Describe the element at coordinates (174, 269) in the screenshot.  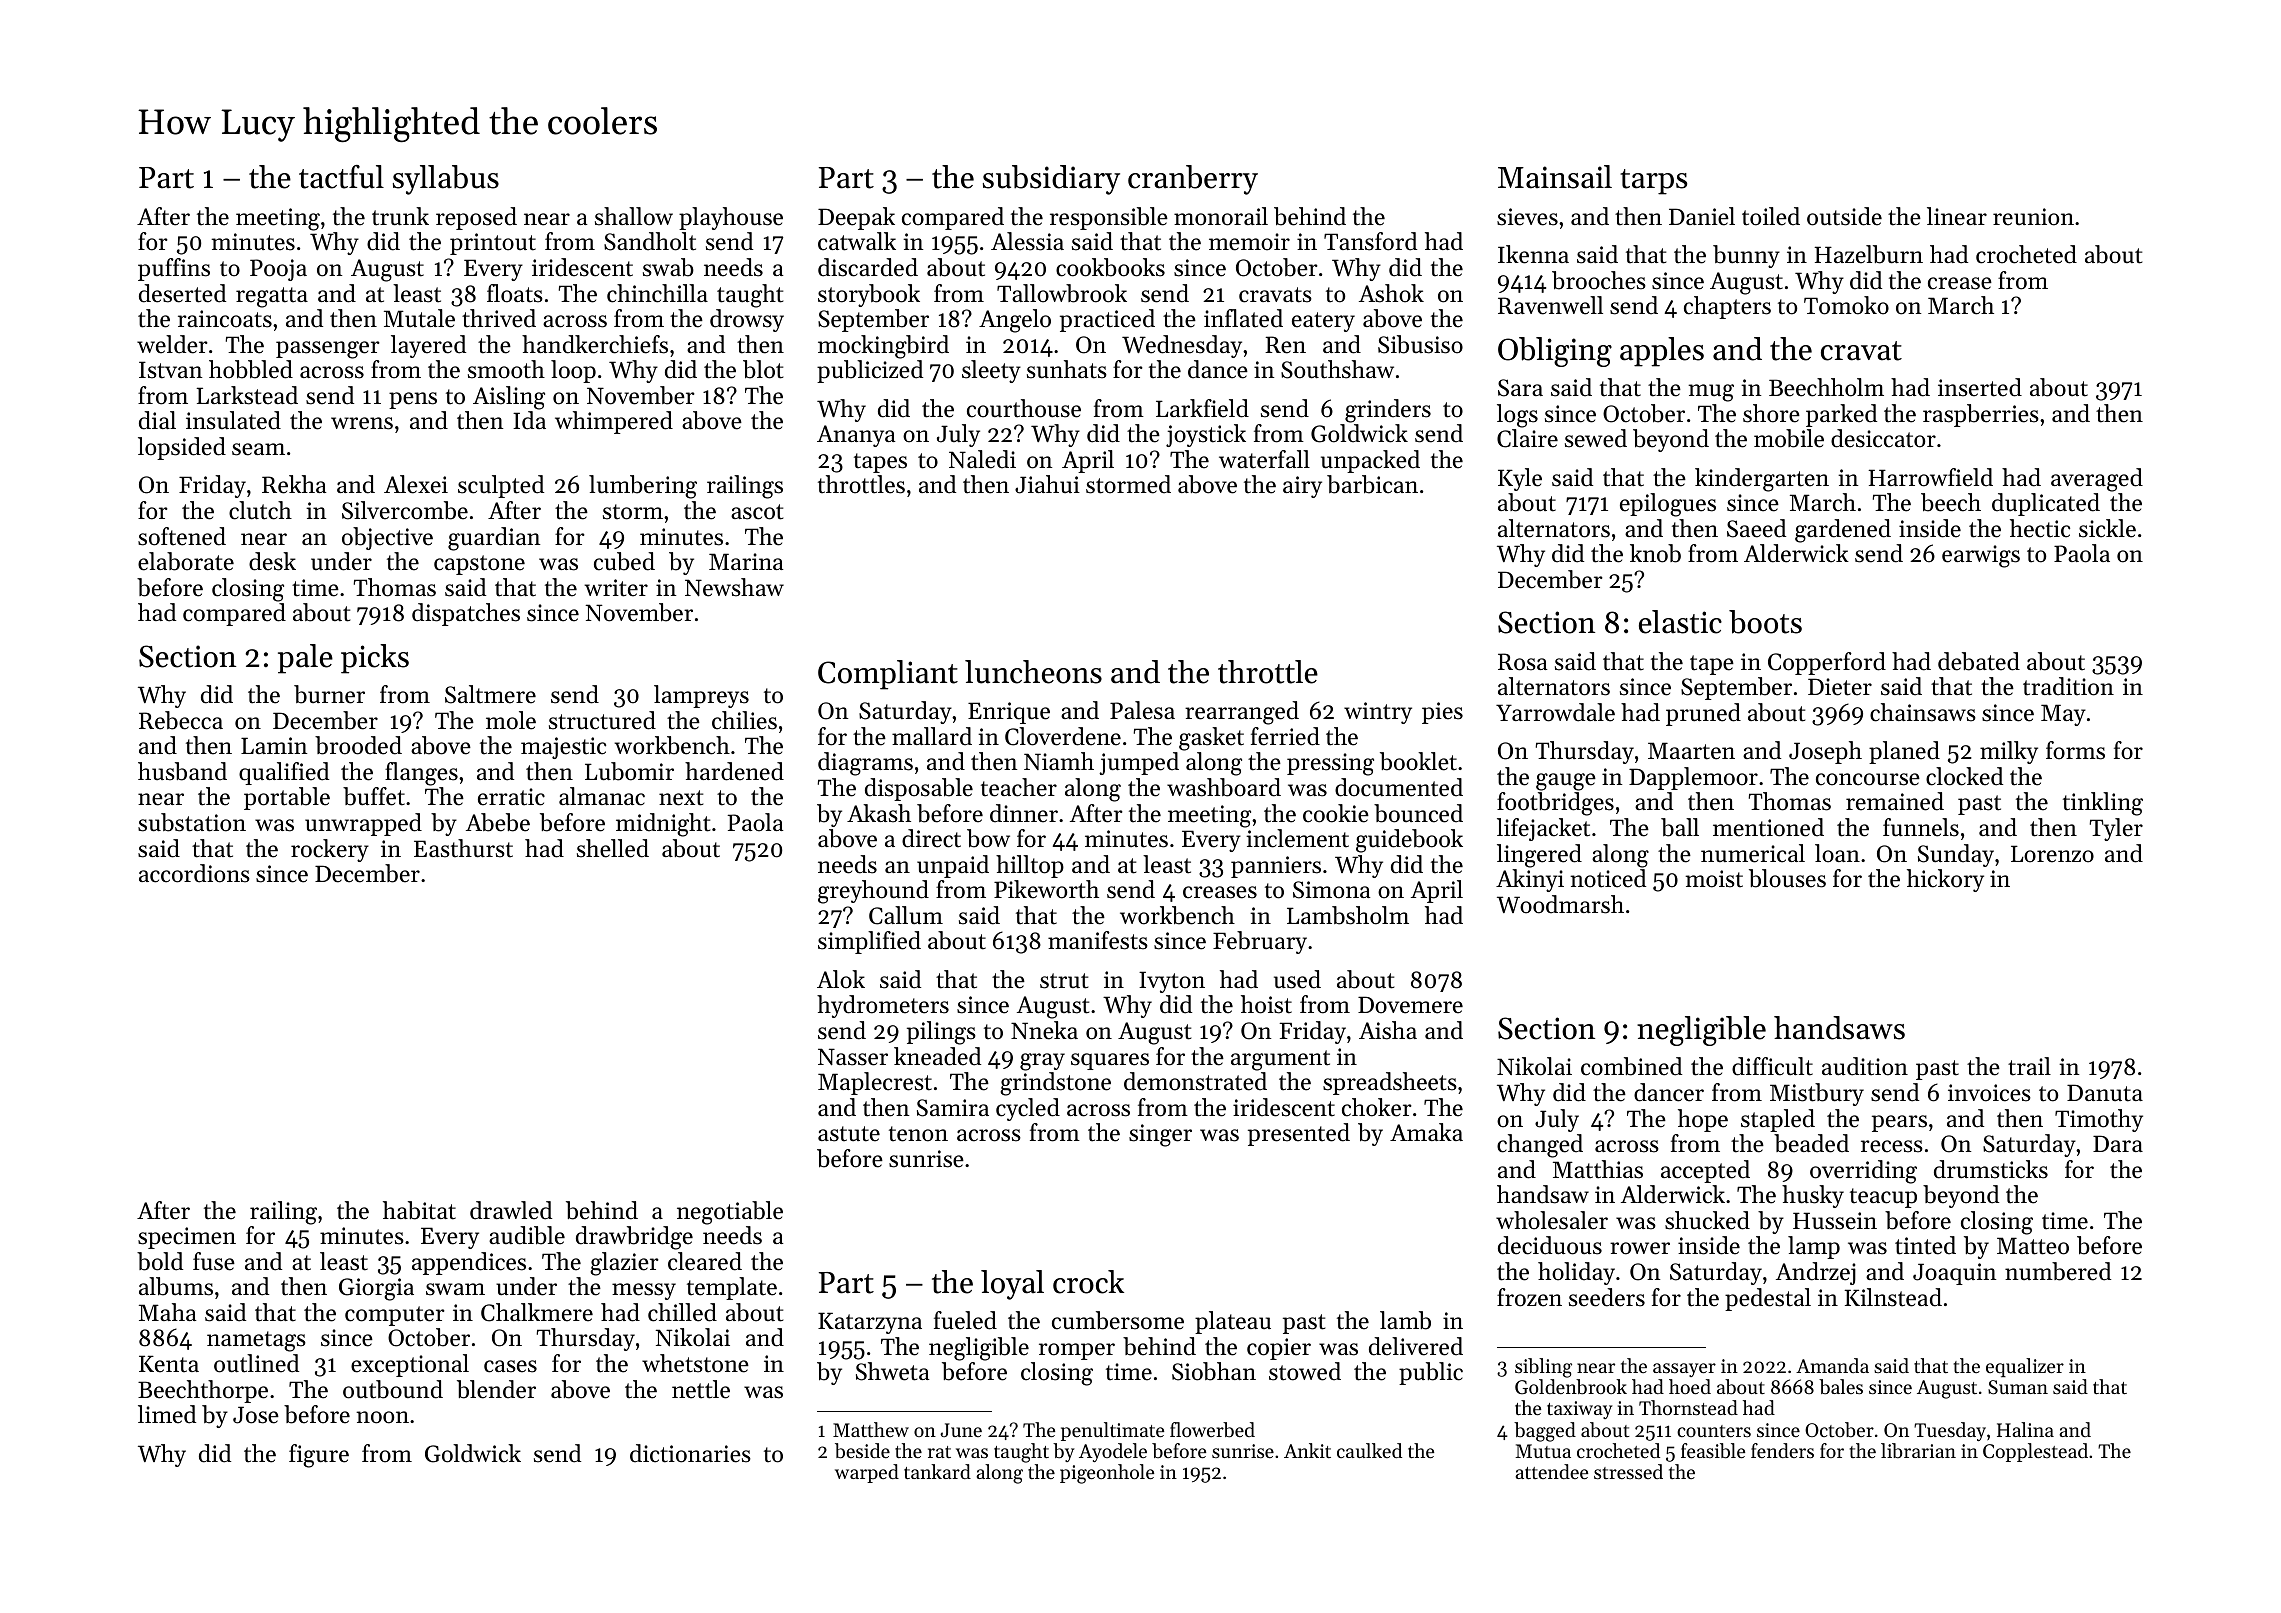
I see `puffins` at that location.
